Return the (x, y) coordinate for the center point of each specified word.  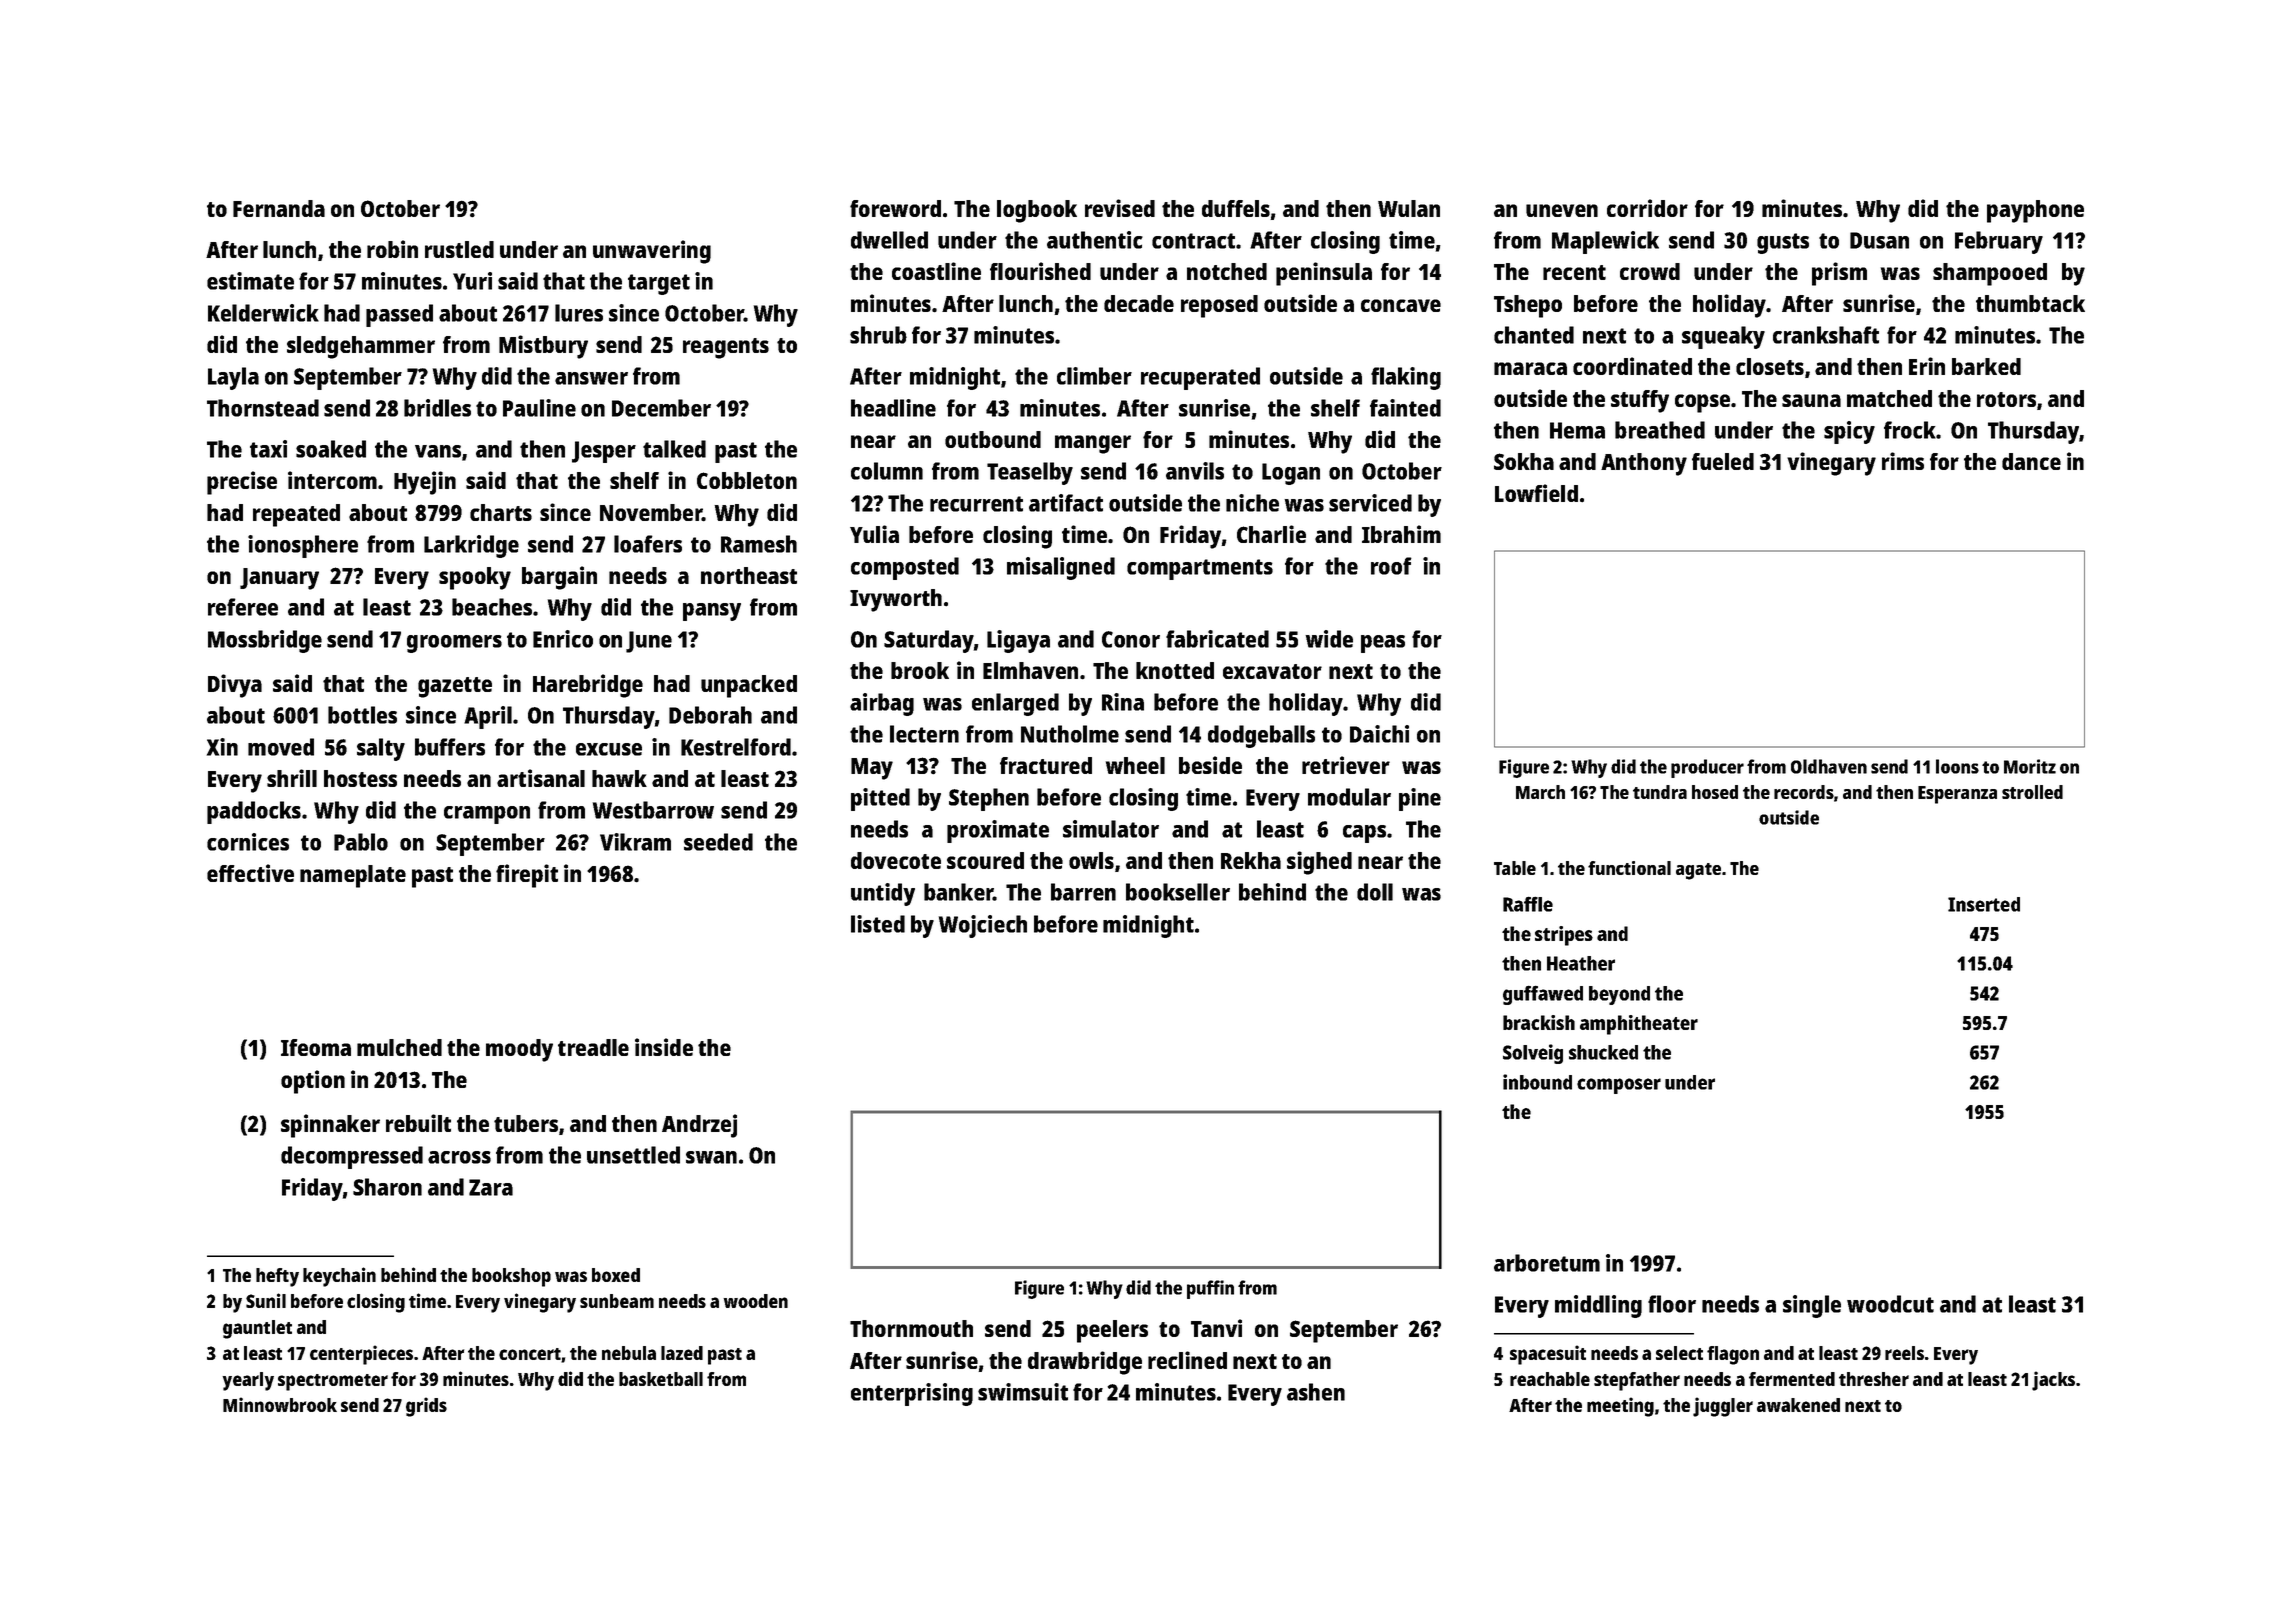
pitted (880, 799)
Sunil (266, 1300)
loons (1957, 766)
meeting (1620, 1407)
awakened (1798, 1405)
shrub (878, 335)
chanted (1534, 335)
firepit (527, 876)
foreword (895, 208)
